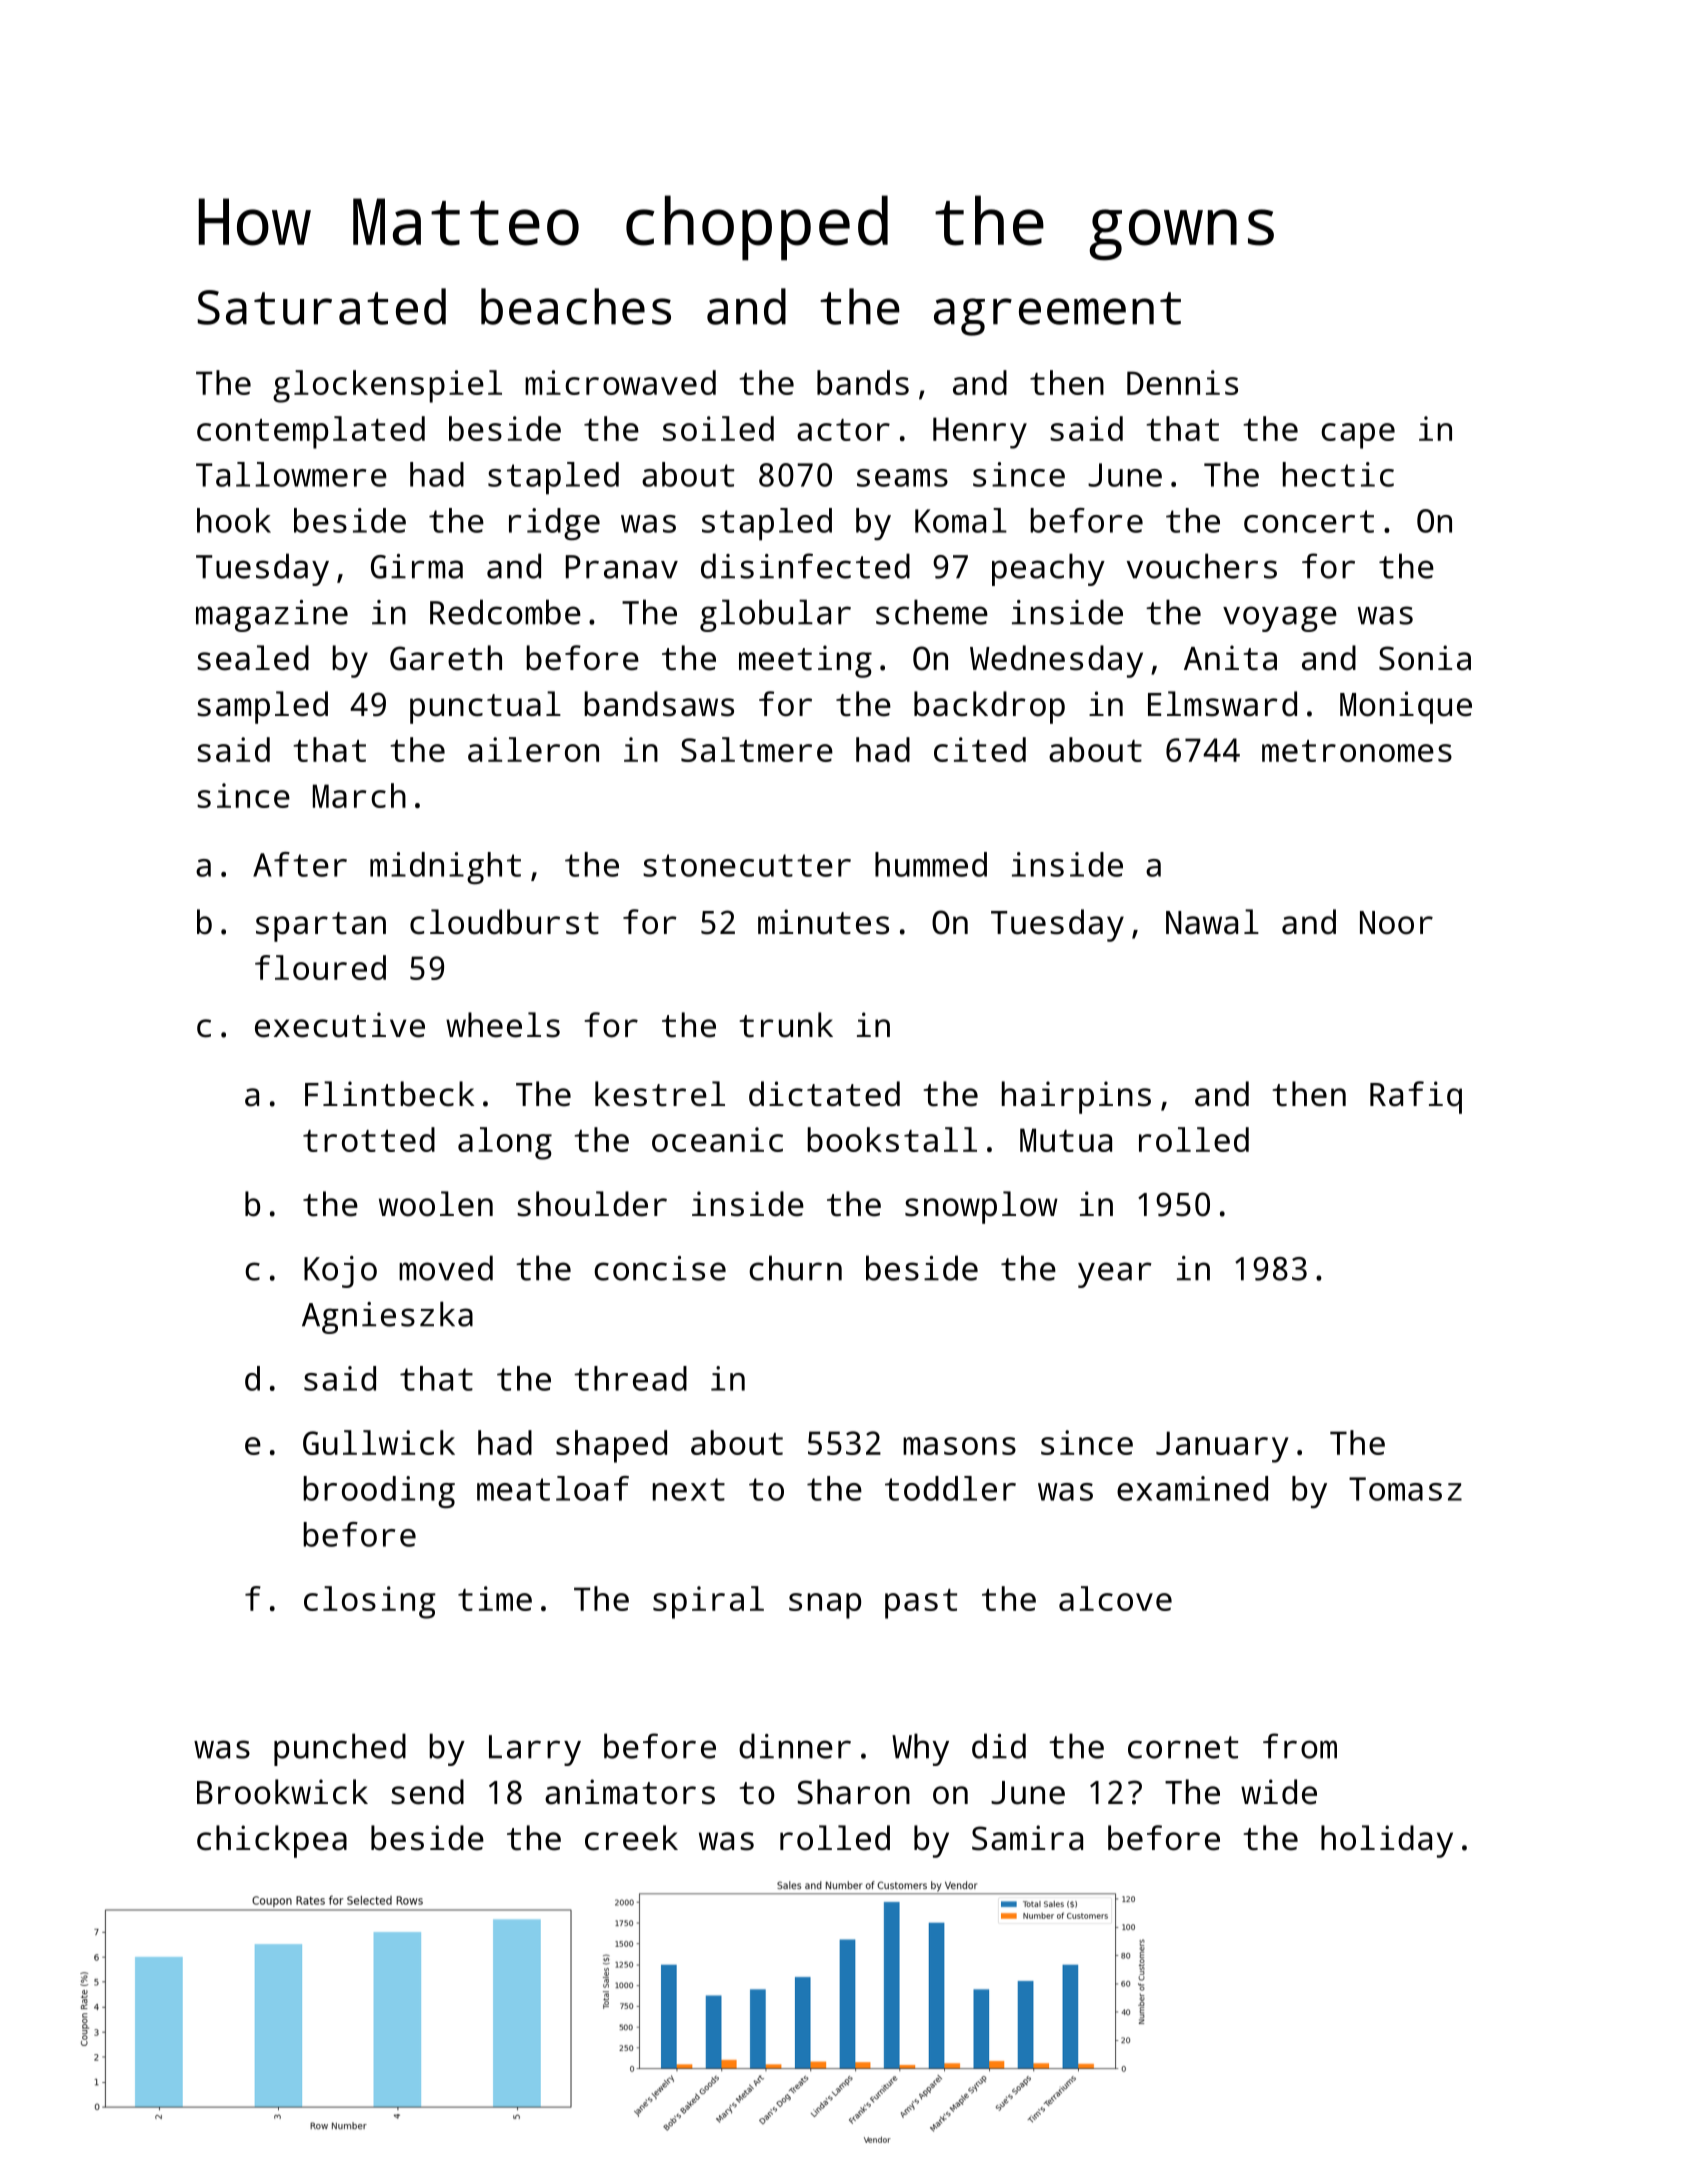 This image has width=1683, height=2178. I want to click on seams, so click(902, 478).
